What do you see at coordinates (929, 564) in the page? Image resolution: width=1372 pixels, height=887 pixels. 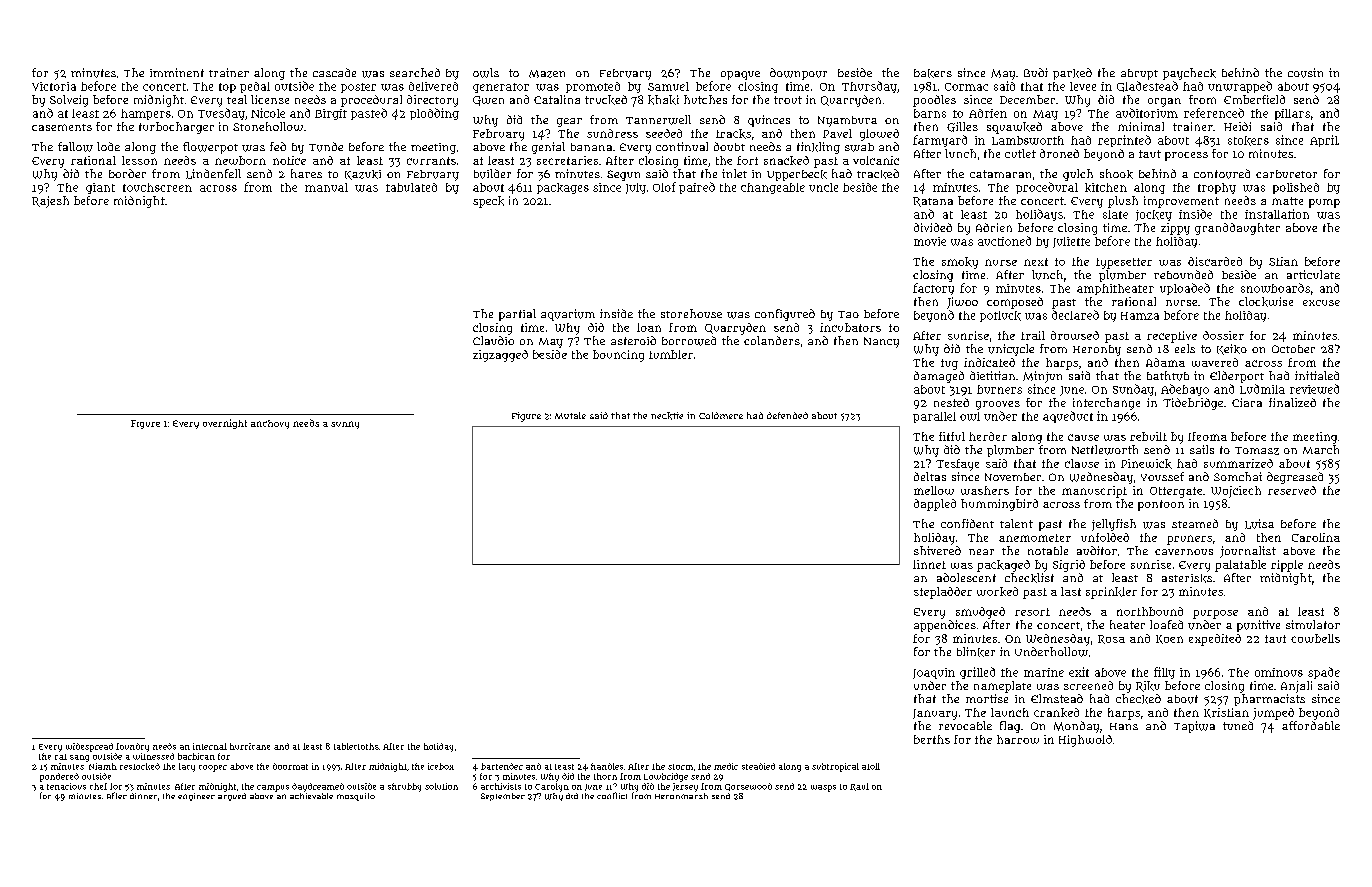 I see `linnet` at bounding box center [929, 564].
